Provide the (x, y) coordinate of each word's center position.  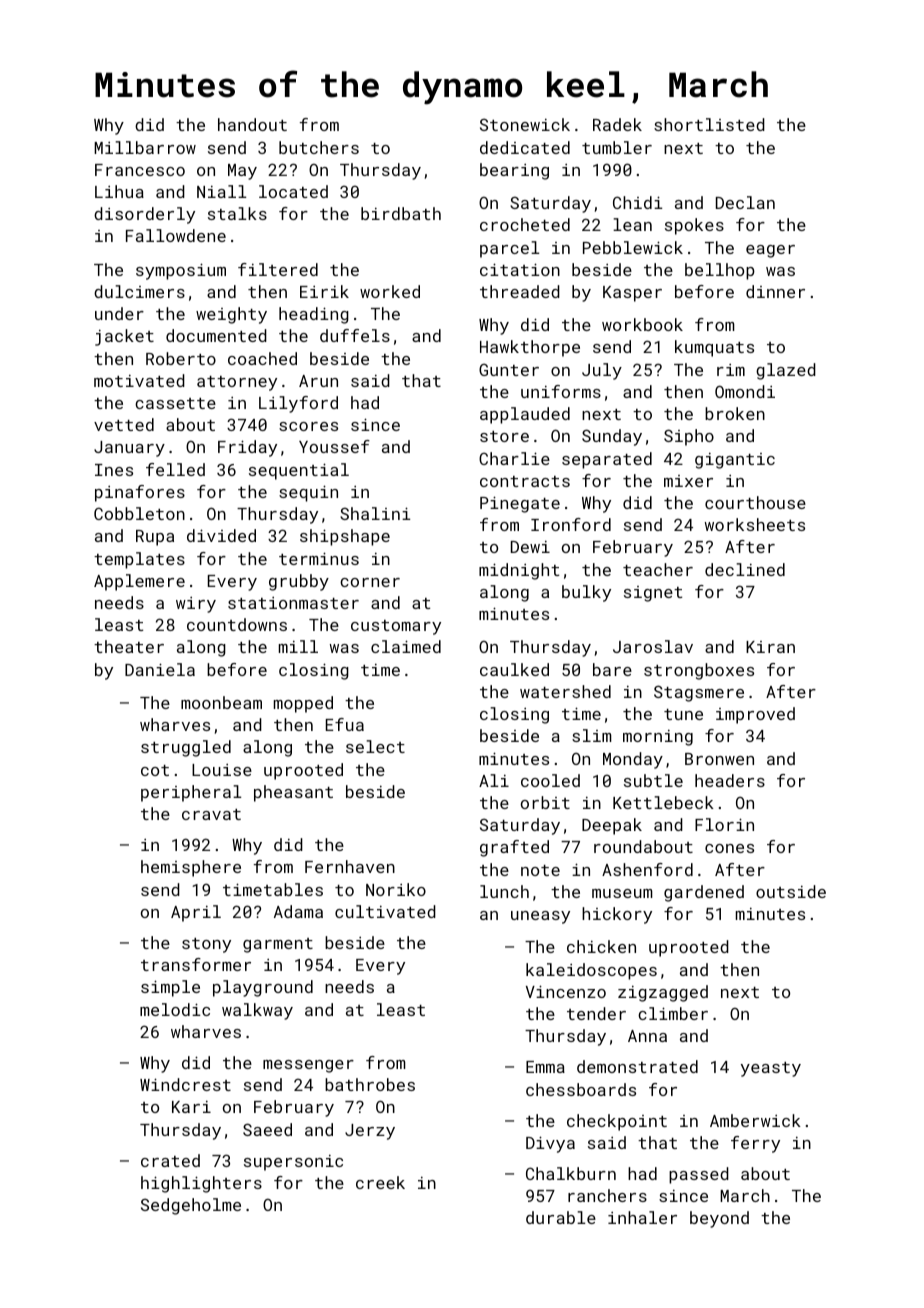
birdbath (401, 213)
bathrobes (370, 1084)
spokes (694, 226)
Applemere (139, 582)
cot (155, 770)
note (540, 870)
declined (745, 569)
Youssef (334, 446)
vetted (124, 424)
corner (370, 582)
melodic (175, 1009)
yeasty (771, 1069)
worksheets (755, 524)
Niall (221, 191)
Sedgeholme (191, 1206)
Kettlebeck (663, 802)
